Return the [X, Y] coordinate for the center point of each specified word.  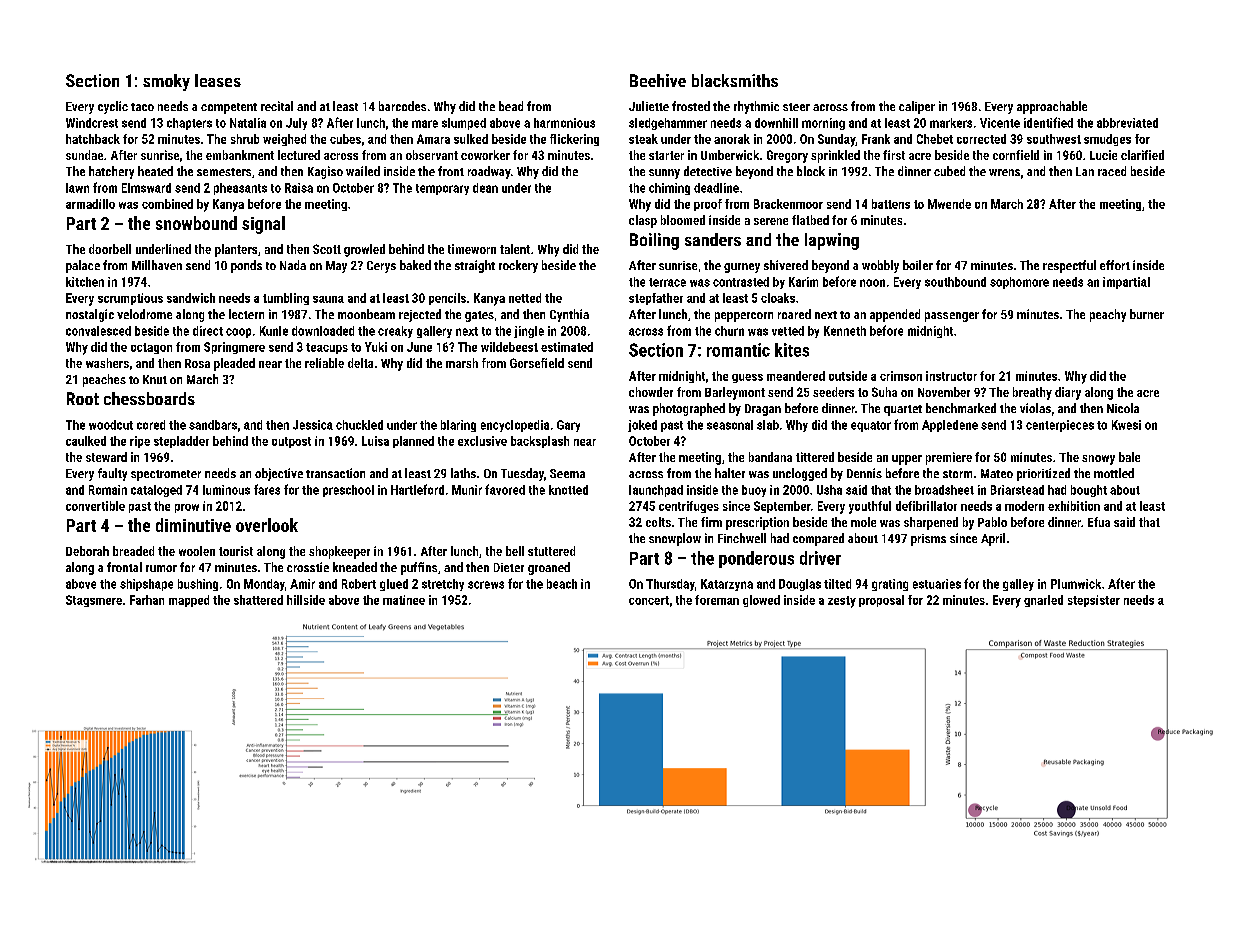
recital [277, 106]
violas [1035, 408]
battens [891, 204]
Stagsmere [94, 601]
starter [666, 155]
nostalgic [90, 315]
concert [649, 600]
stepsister [1094, 601]
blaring [458, 426]
